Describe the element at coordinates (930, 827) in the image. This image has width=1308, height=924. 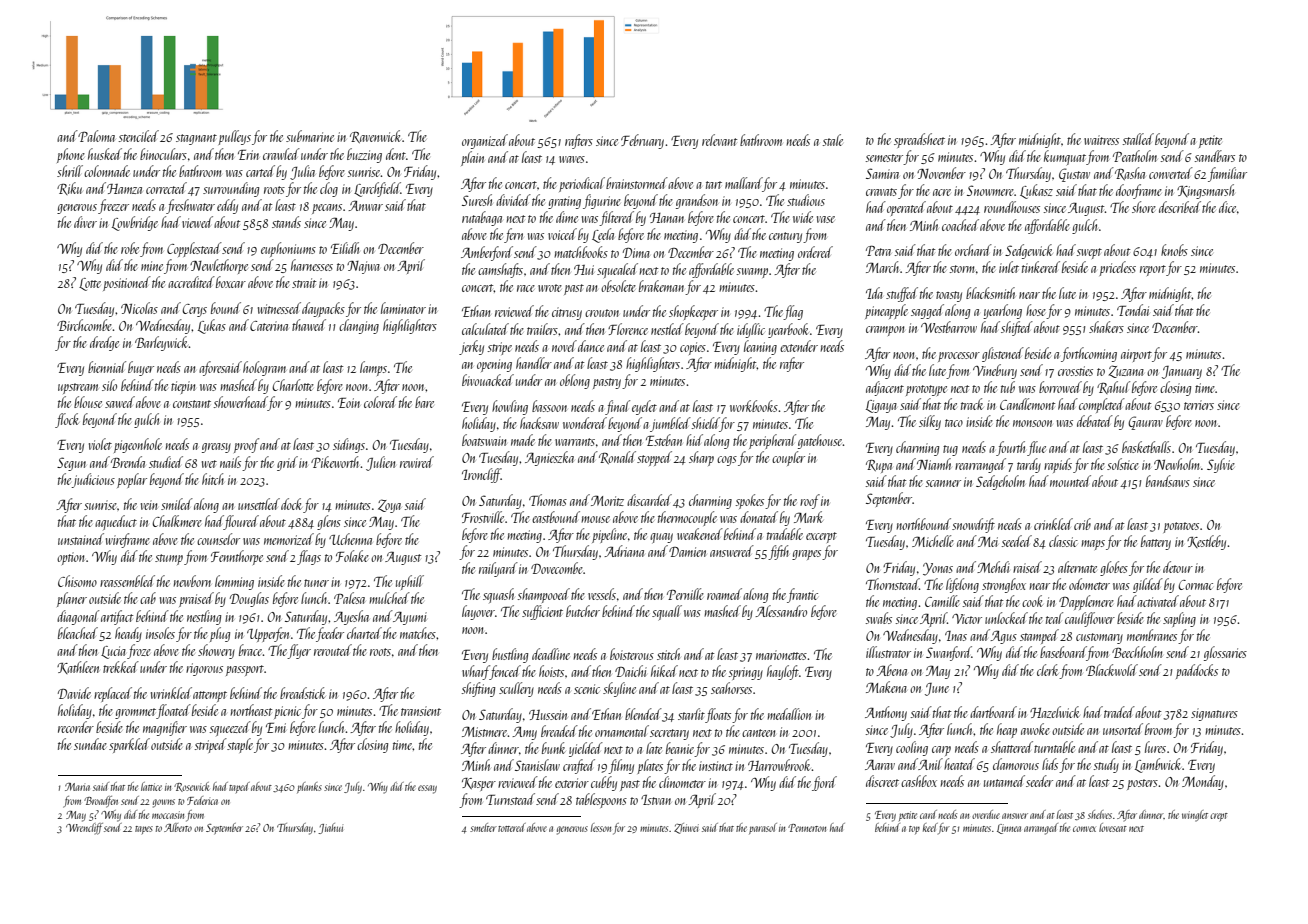
I see `keel` at that location.
